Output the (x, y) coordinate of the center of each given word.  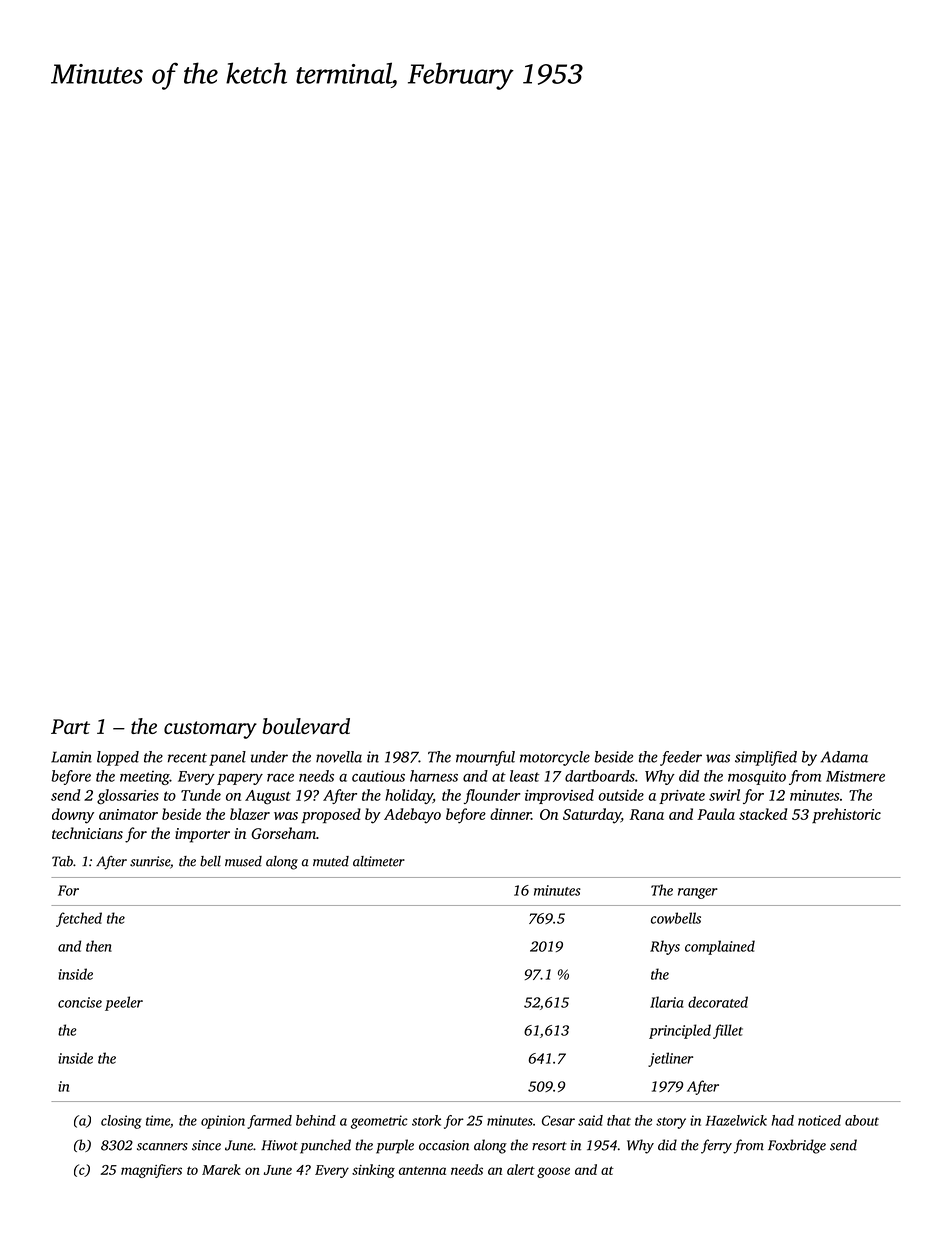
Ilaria (667, 1002)
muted (331, 861)
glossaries (128, 797)
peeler (124, 1003)
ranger (698, 893)
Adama (844, 757)
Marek (221, 1169)
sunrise (150, 861)
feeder (681, 758)
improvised (559, 796)
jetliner (670, 1059)
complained (720, 947)
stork (426, 1120)
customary (210, 730)
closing (121, 1122)
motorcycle (555, 758)
